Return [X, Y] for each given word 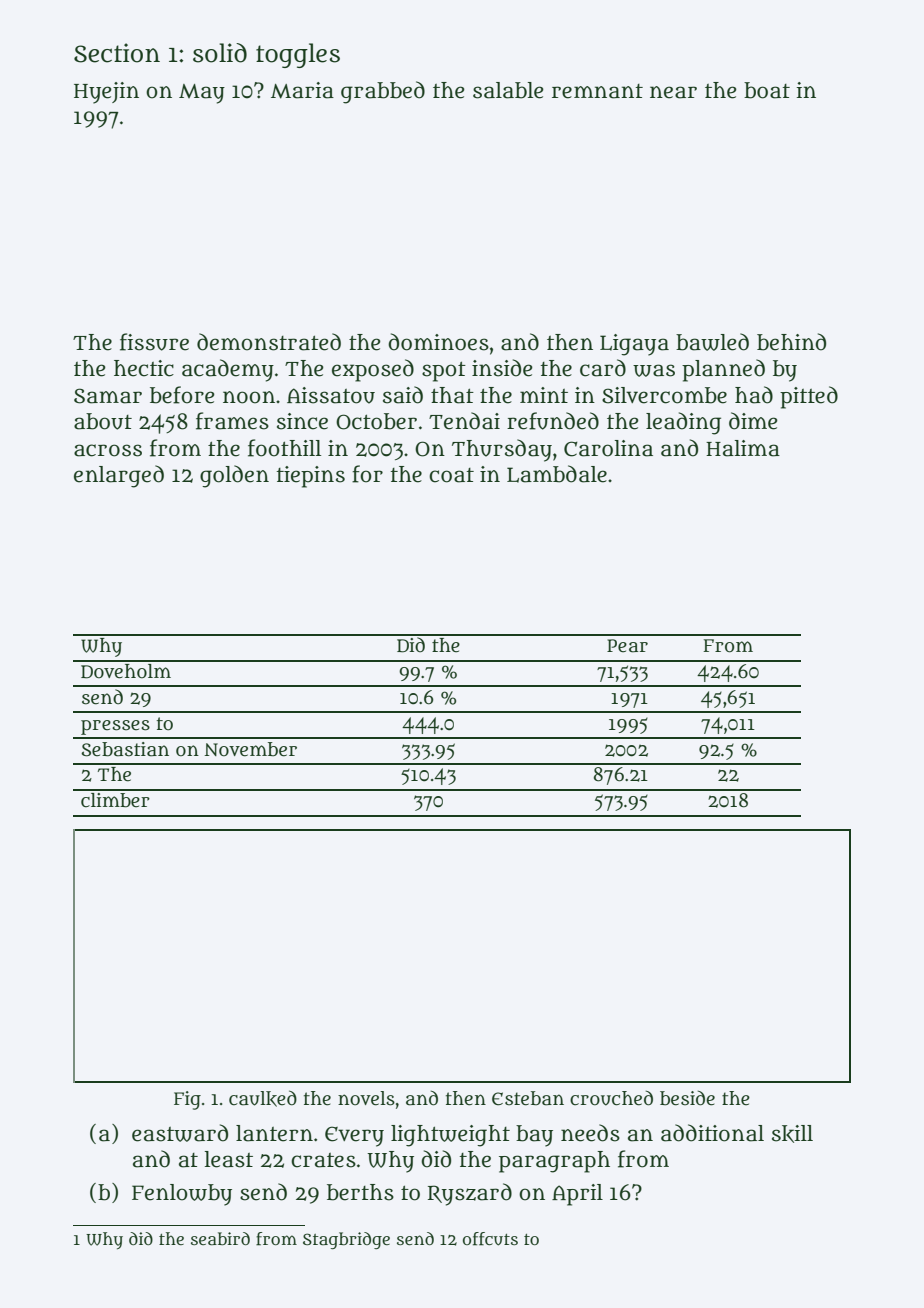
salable [508, 90]
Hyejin [106, 93]
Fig [187, 1100]
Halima [743, 448]
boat [767, 90]
